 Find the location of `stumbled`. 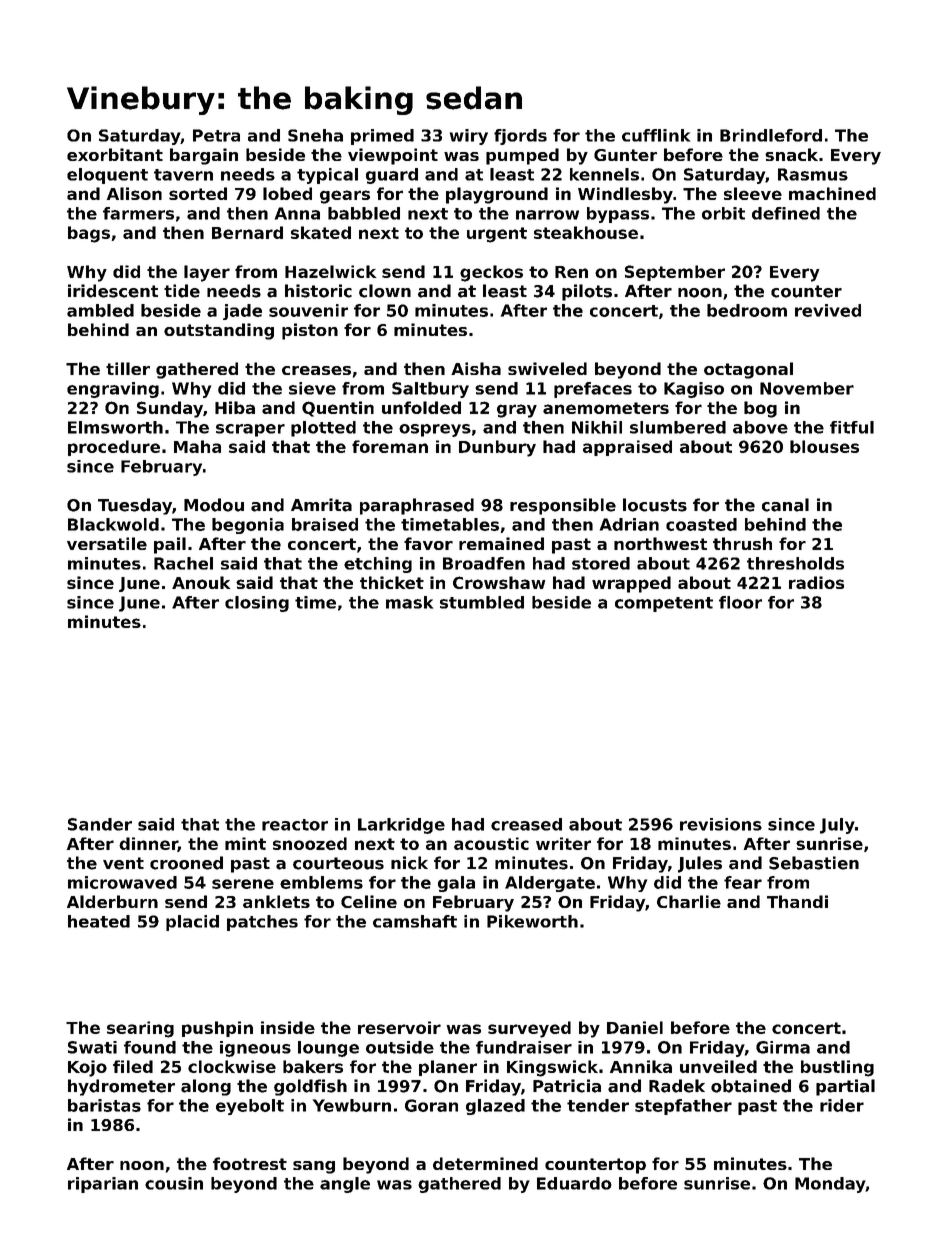

stumbled is located at coordinates (482, 602).
